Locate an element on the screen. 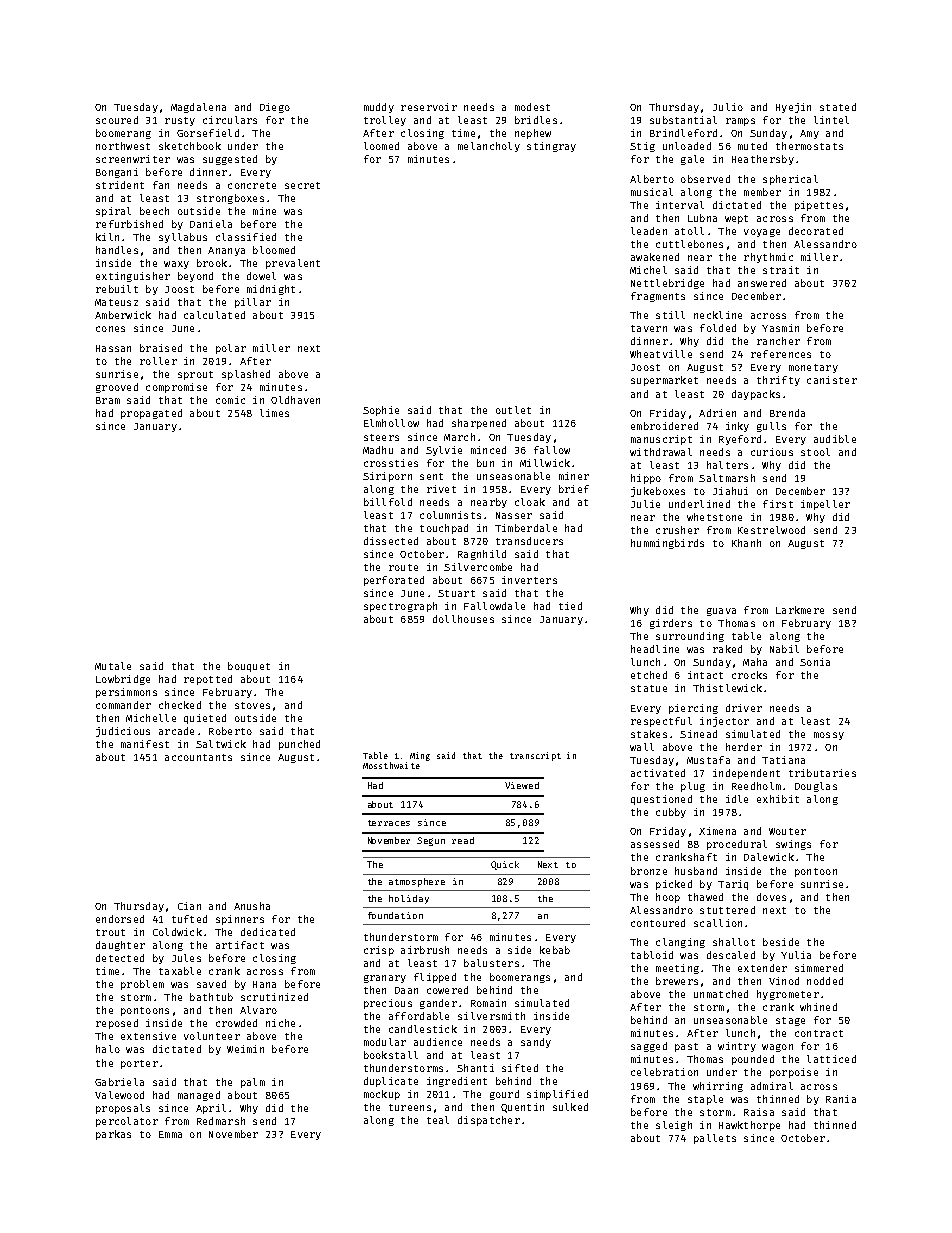 This screenshot has height=1233, width=952. propagated is located at coordinates (151, 414).
